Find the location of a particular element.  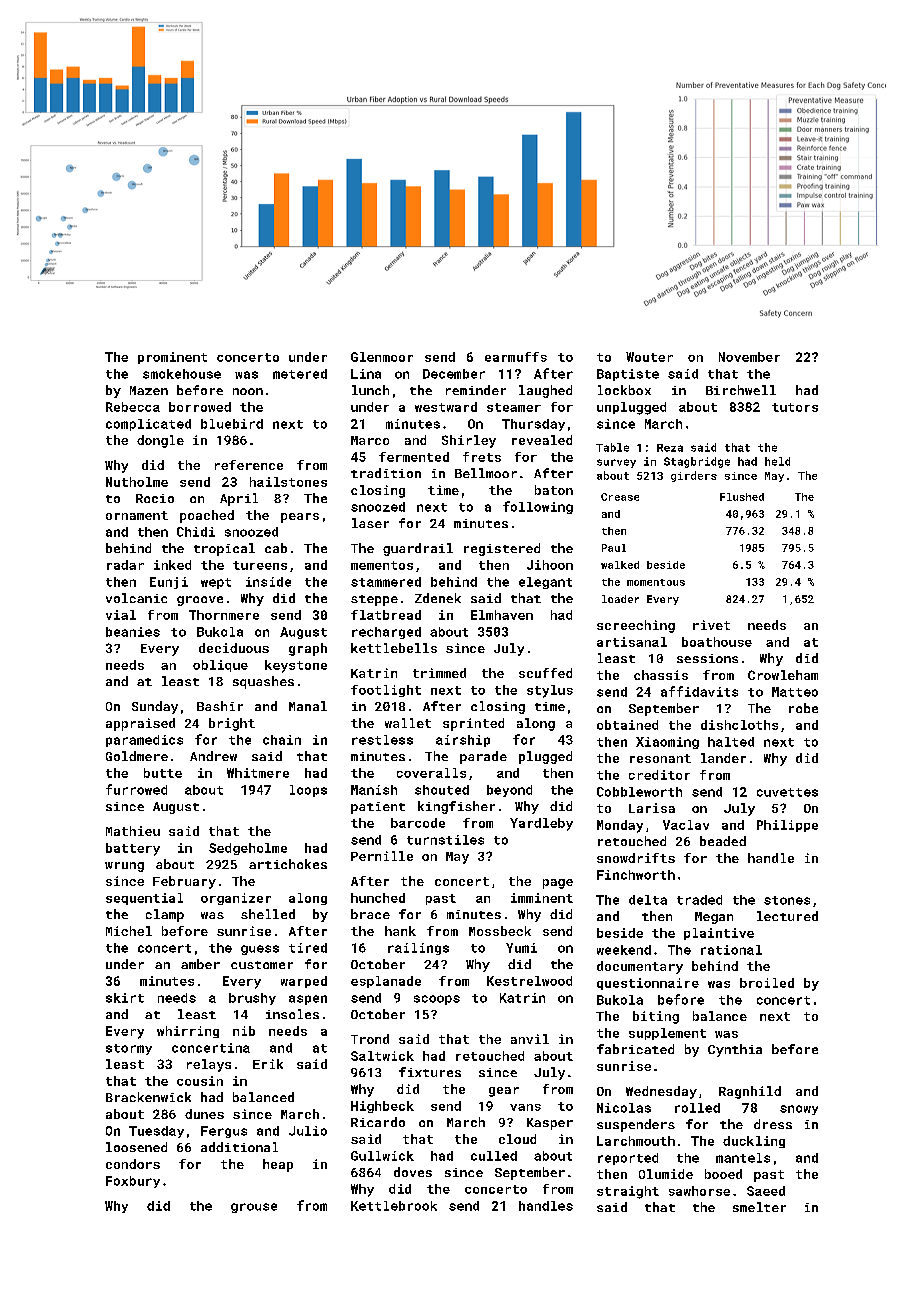

affidavits is located at coordinates (699, 691).
